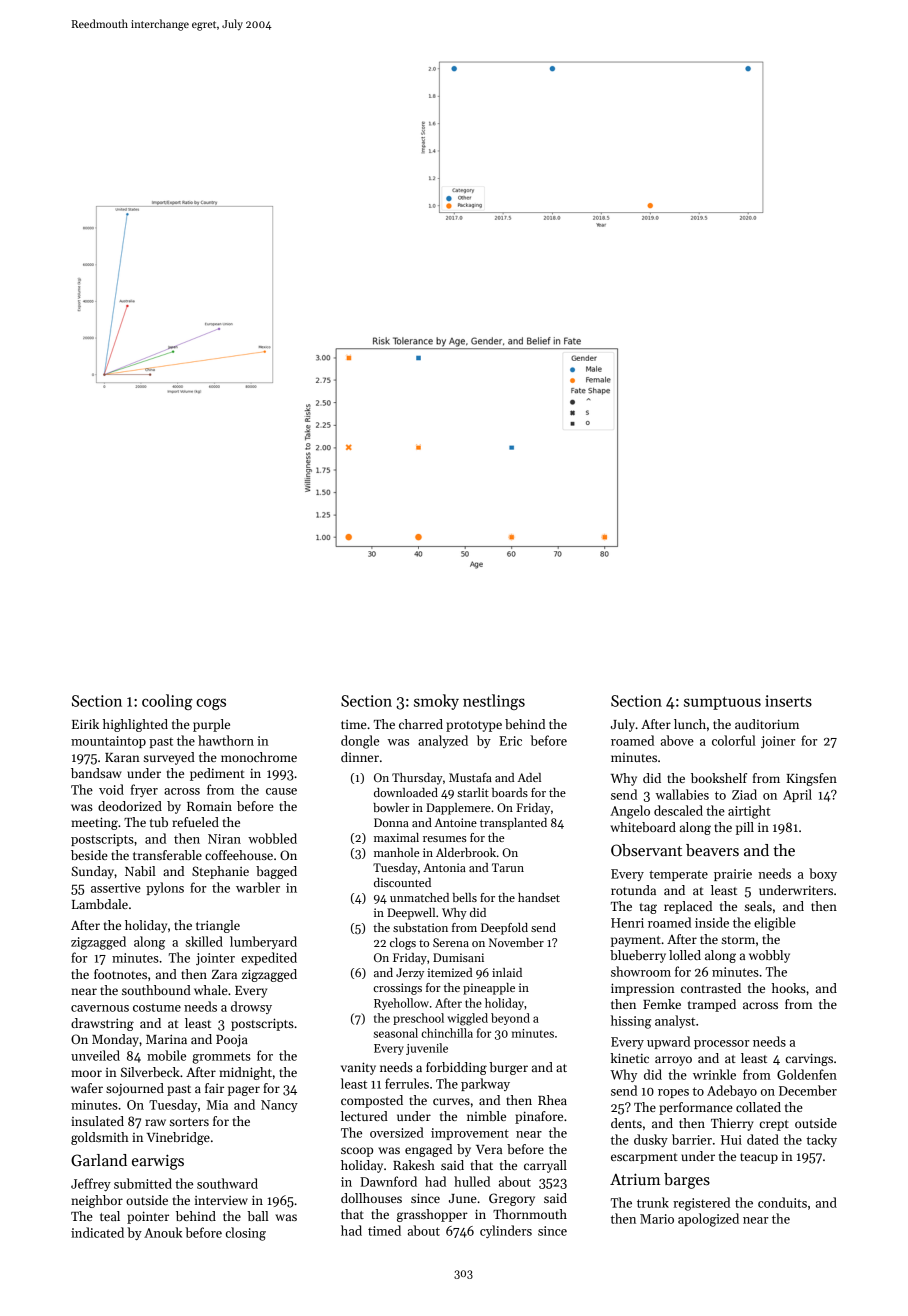 This image has width=908, height=1316. What do you see at coordinates (371, 1198) in the image?
I see `dollhouses` at bounding box center [371, 1198].
